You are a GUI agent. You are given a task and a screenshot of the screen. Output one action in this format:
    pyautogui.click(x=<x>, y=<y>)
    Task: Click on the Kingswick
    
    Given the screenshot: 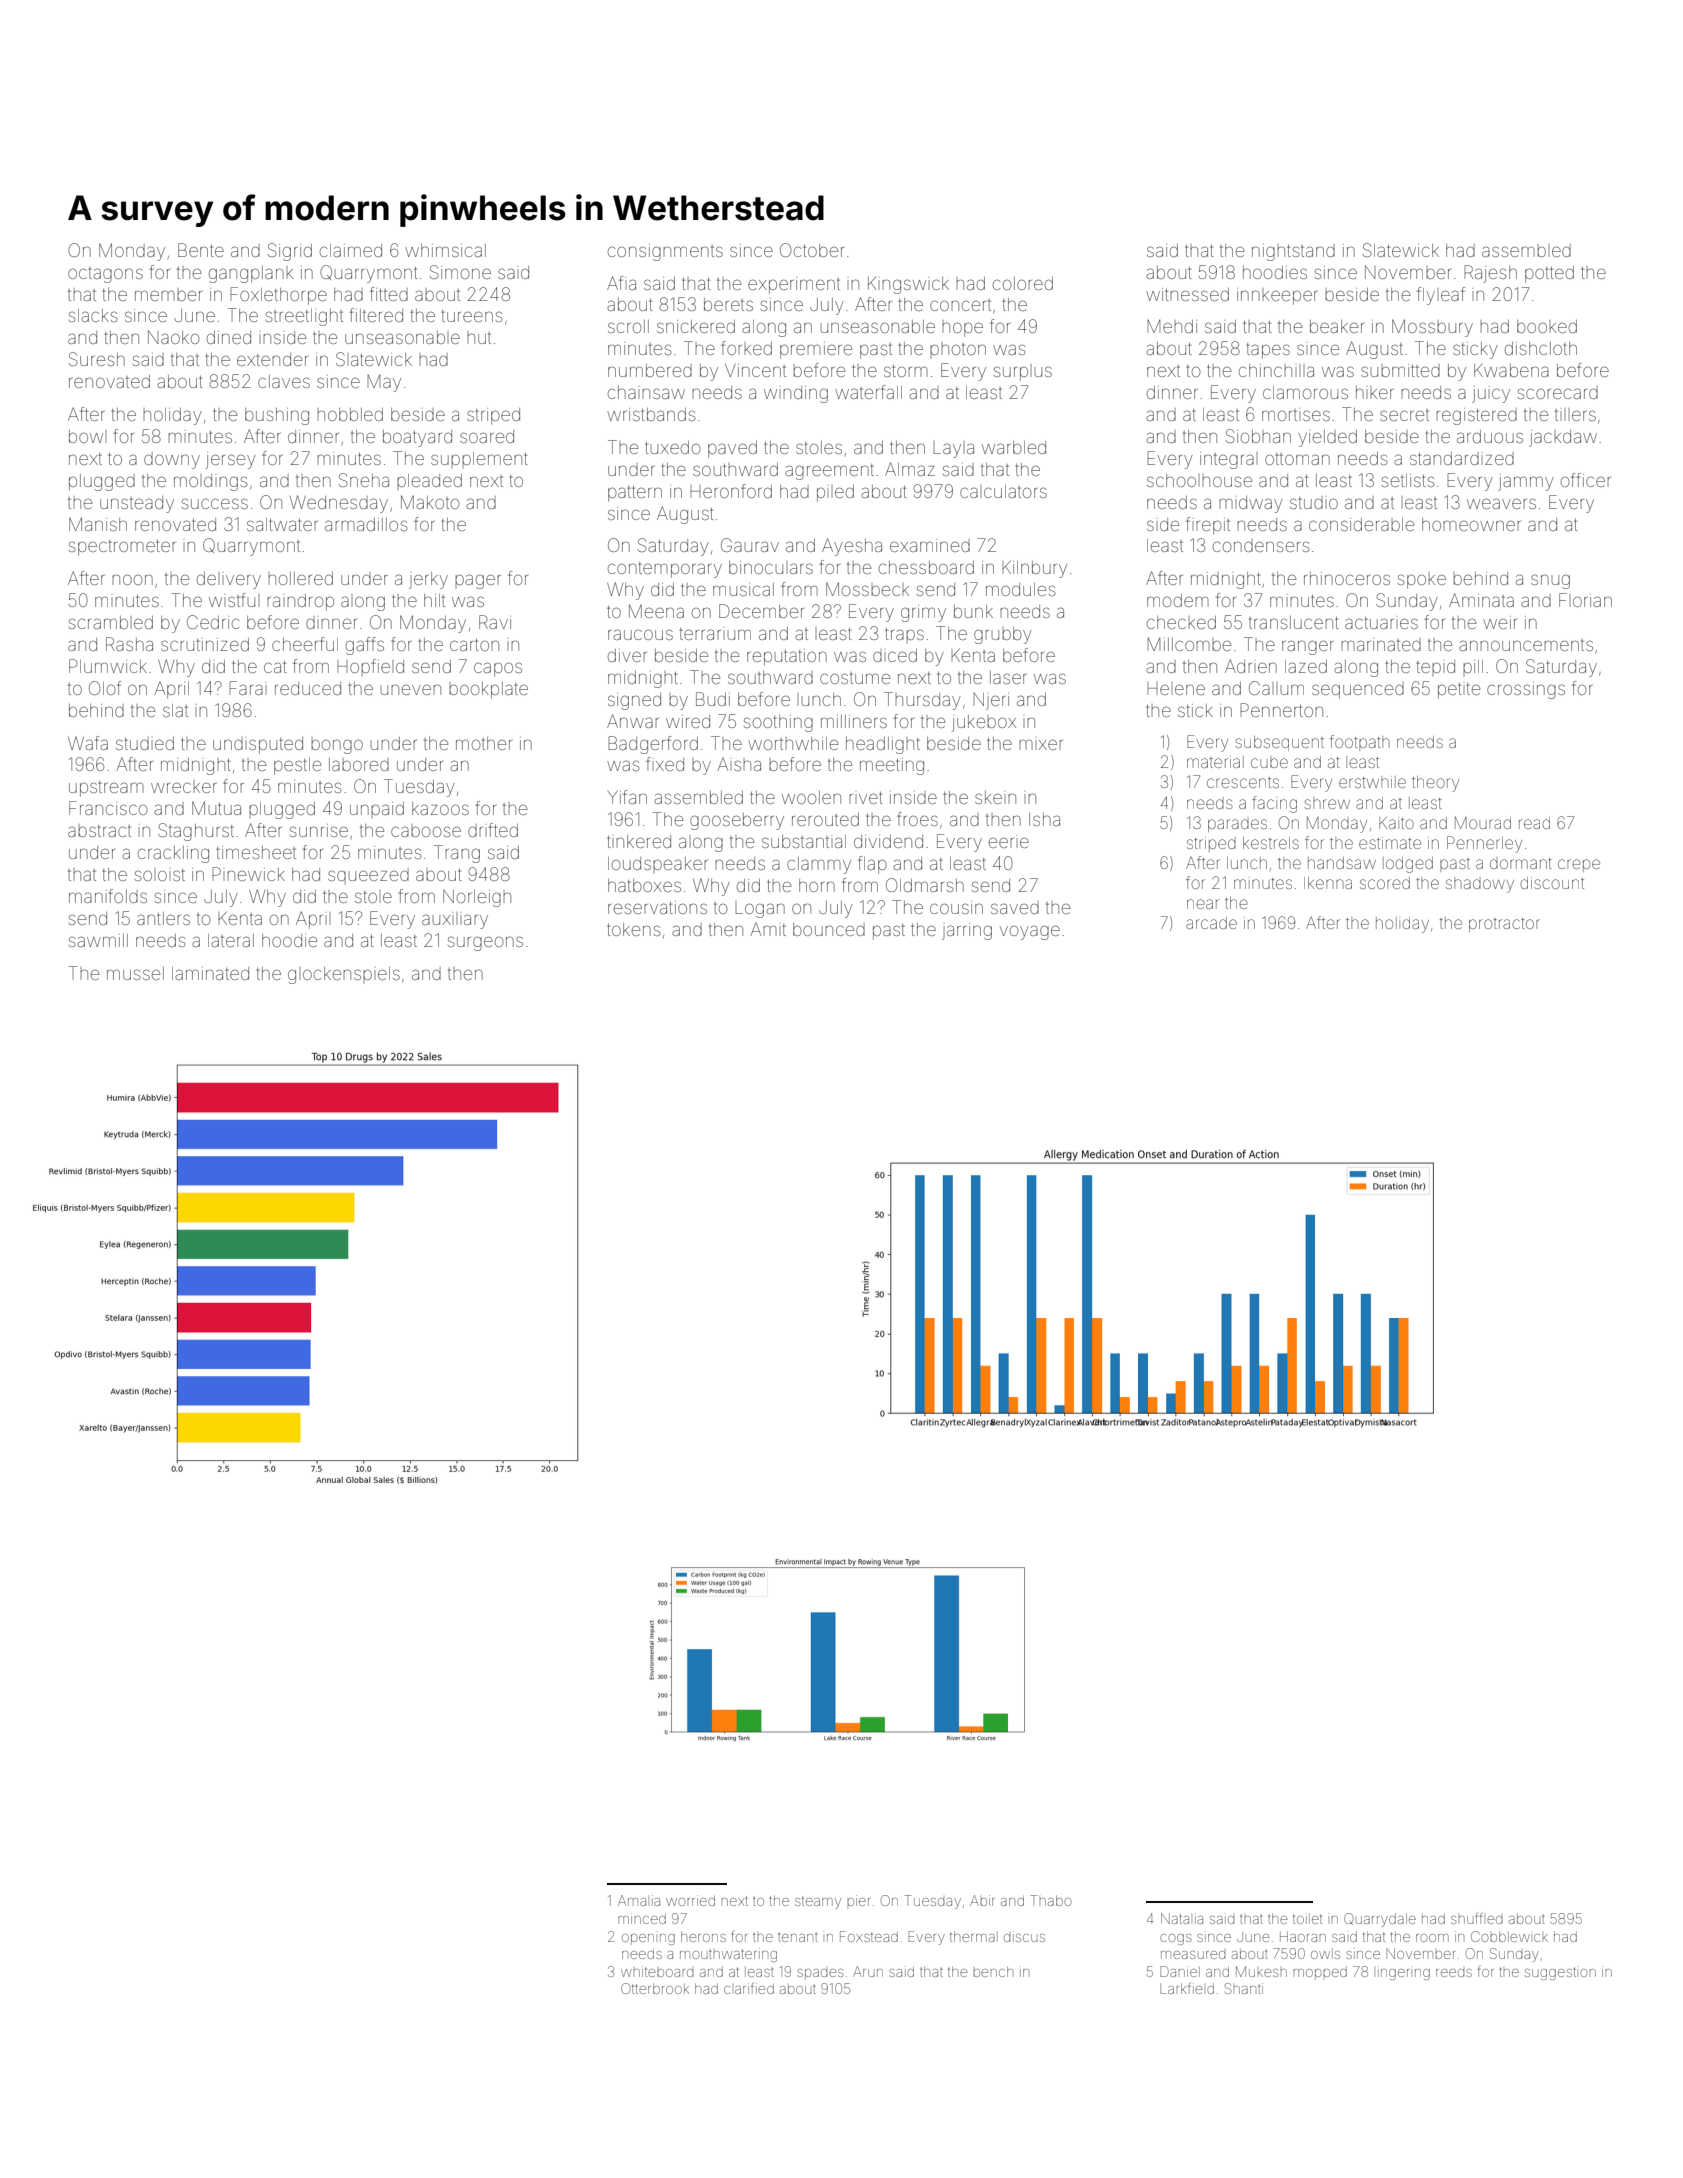 What is the action you would take?
    pyautogui.click(x=908, y=285)
